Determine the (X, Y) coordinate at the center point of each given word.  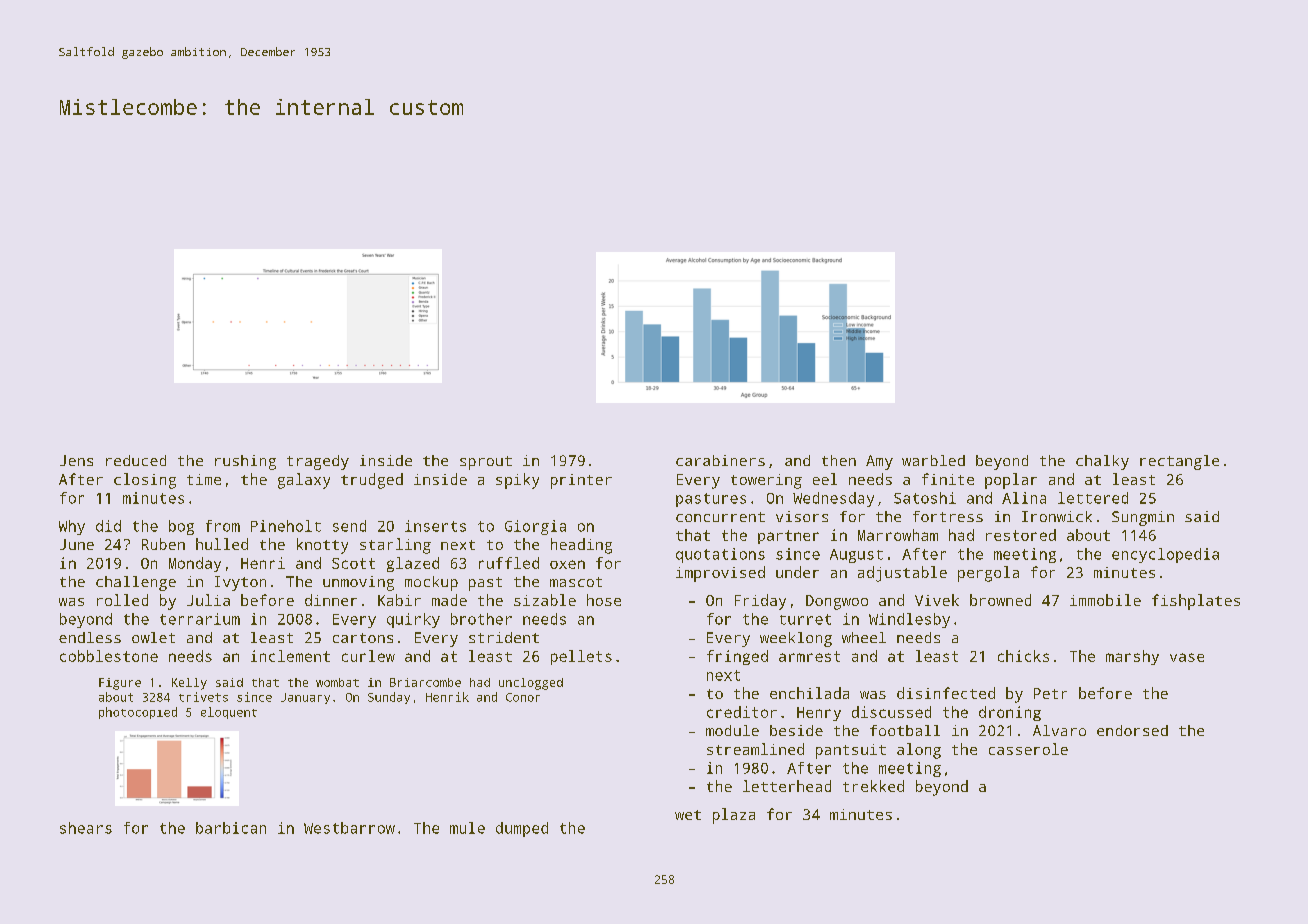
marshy (1132, 657)
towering (766, 481)
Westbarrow (349, 828)
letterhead (787, 786)
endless (90, 637)
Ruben (163, 544)
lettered (1093, 498)
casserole (1028, 749)
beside (796, 730)
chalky (1102, 462)
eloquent (229, 713)
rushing (245, 462)
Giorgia (535, 527)
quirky (413, 620)
